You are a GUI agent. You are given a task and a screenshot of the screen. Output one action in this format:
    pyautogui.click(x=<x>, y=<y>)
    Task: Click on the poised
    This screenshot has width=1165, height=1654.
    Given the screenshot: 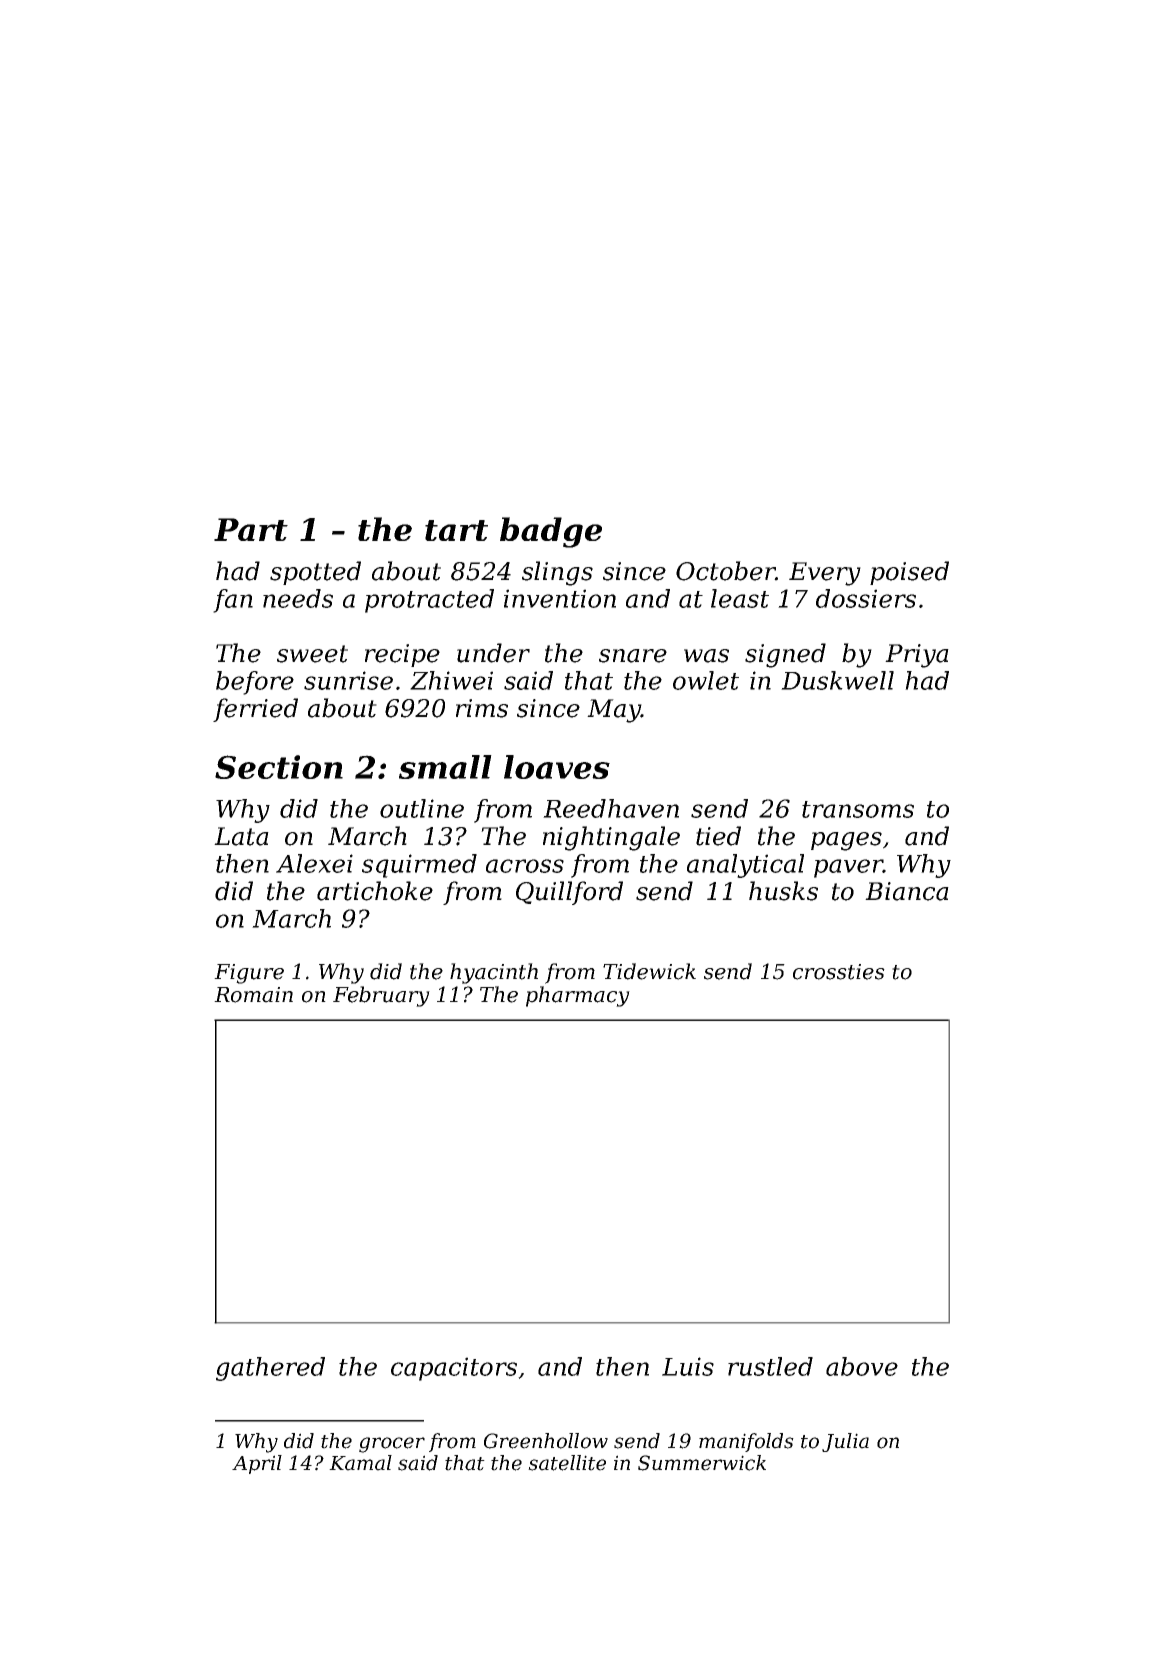 What is the action you would take?
    pyautogui.click(x=909, y=573)
